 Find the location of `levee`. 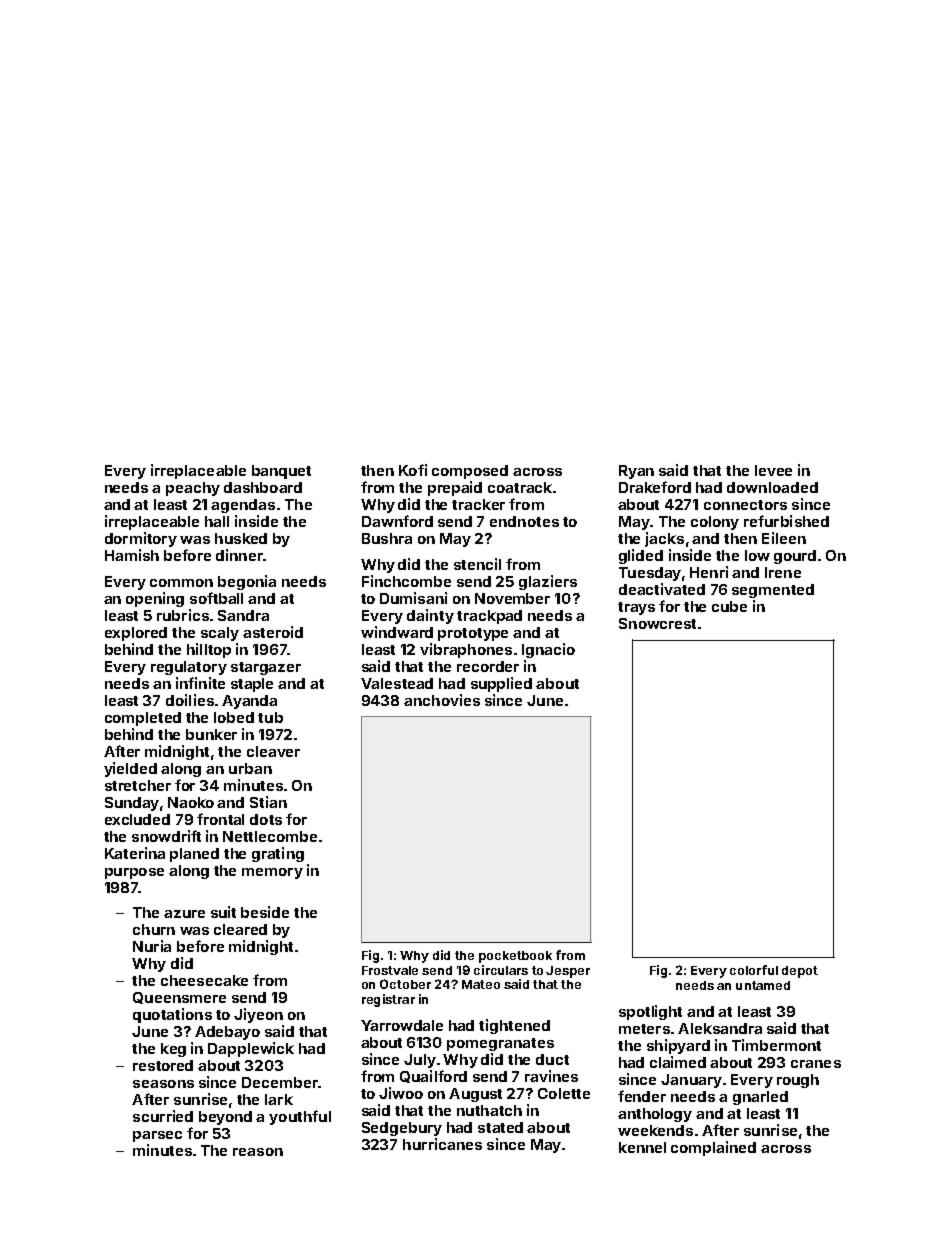

levee is located at coordinates (773, 470).
